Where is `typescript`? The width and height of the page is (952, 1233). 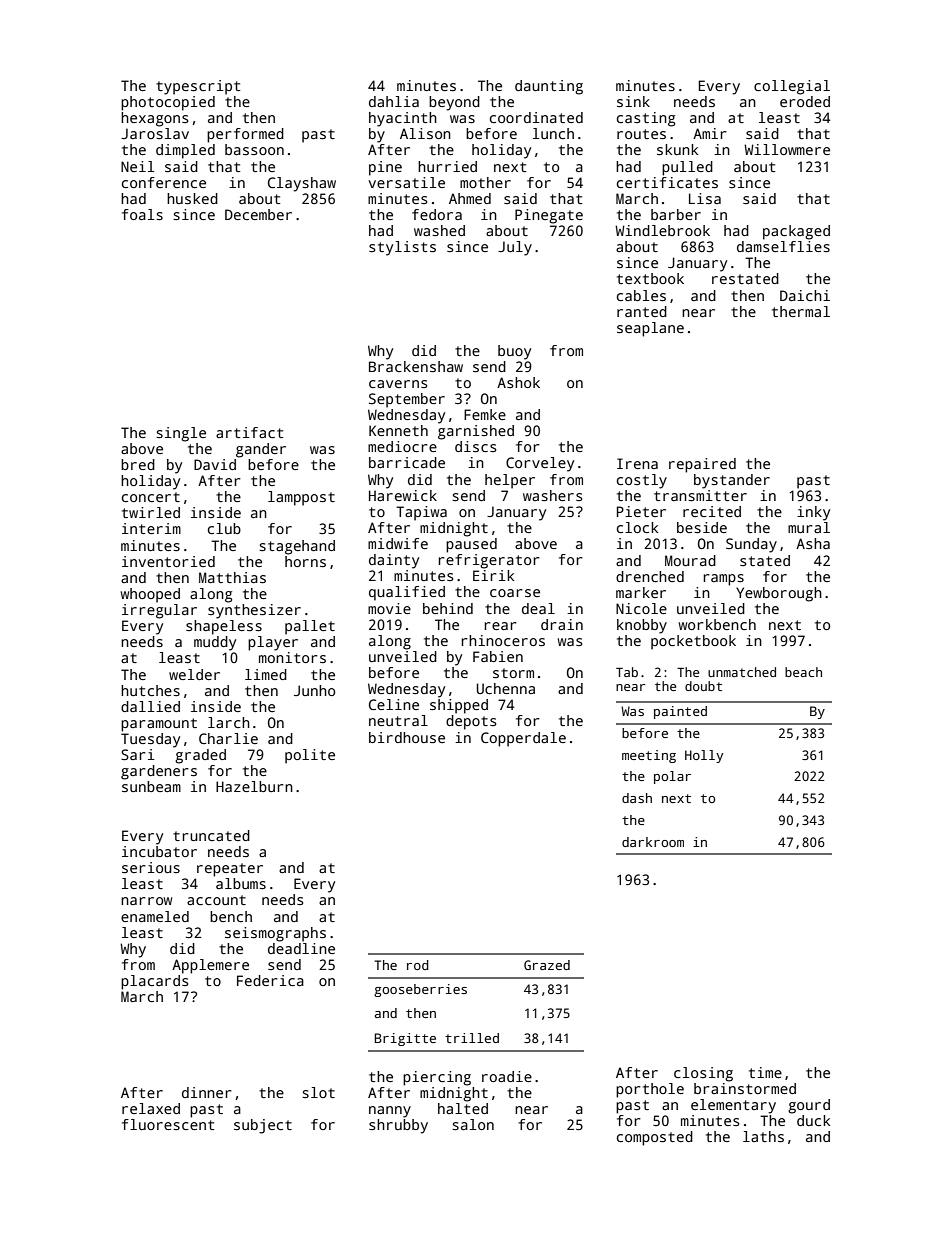 typescript is located at coordinates (198, 87).
